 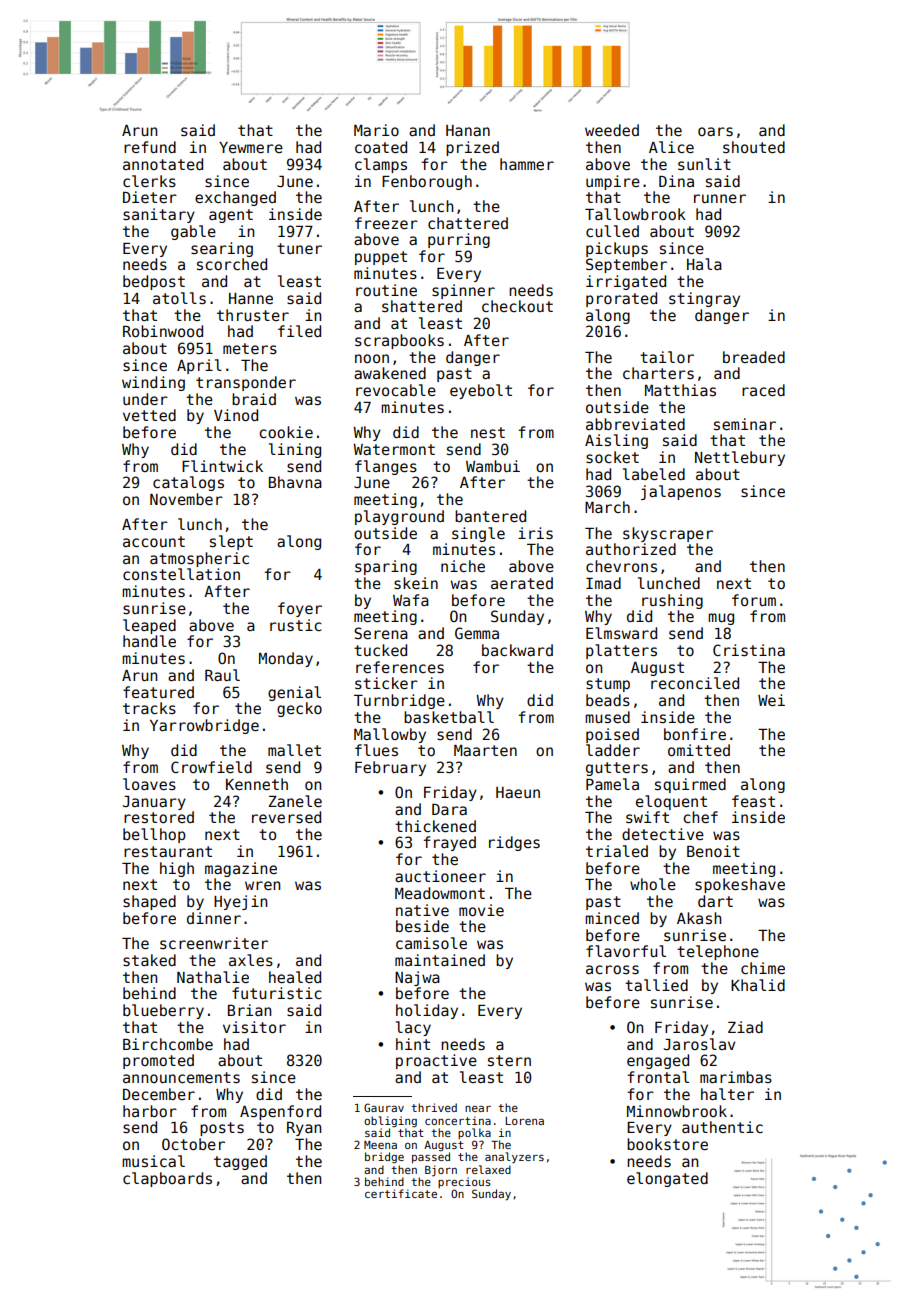 I want to click on refund, so click(x=150, y=147).
